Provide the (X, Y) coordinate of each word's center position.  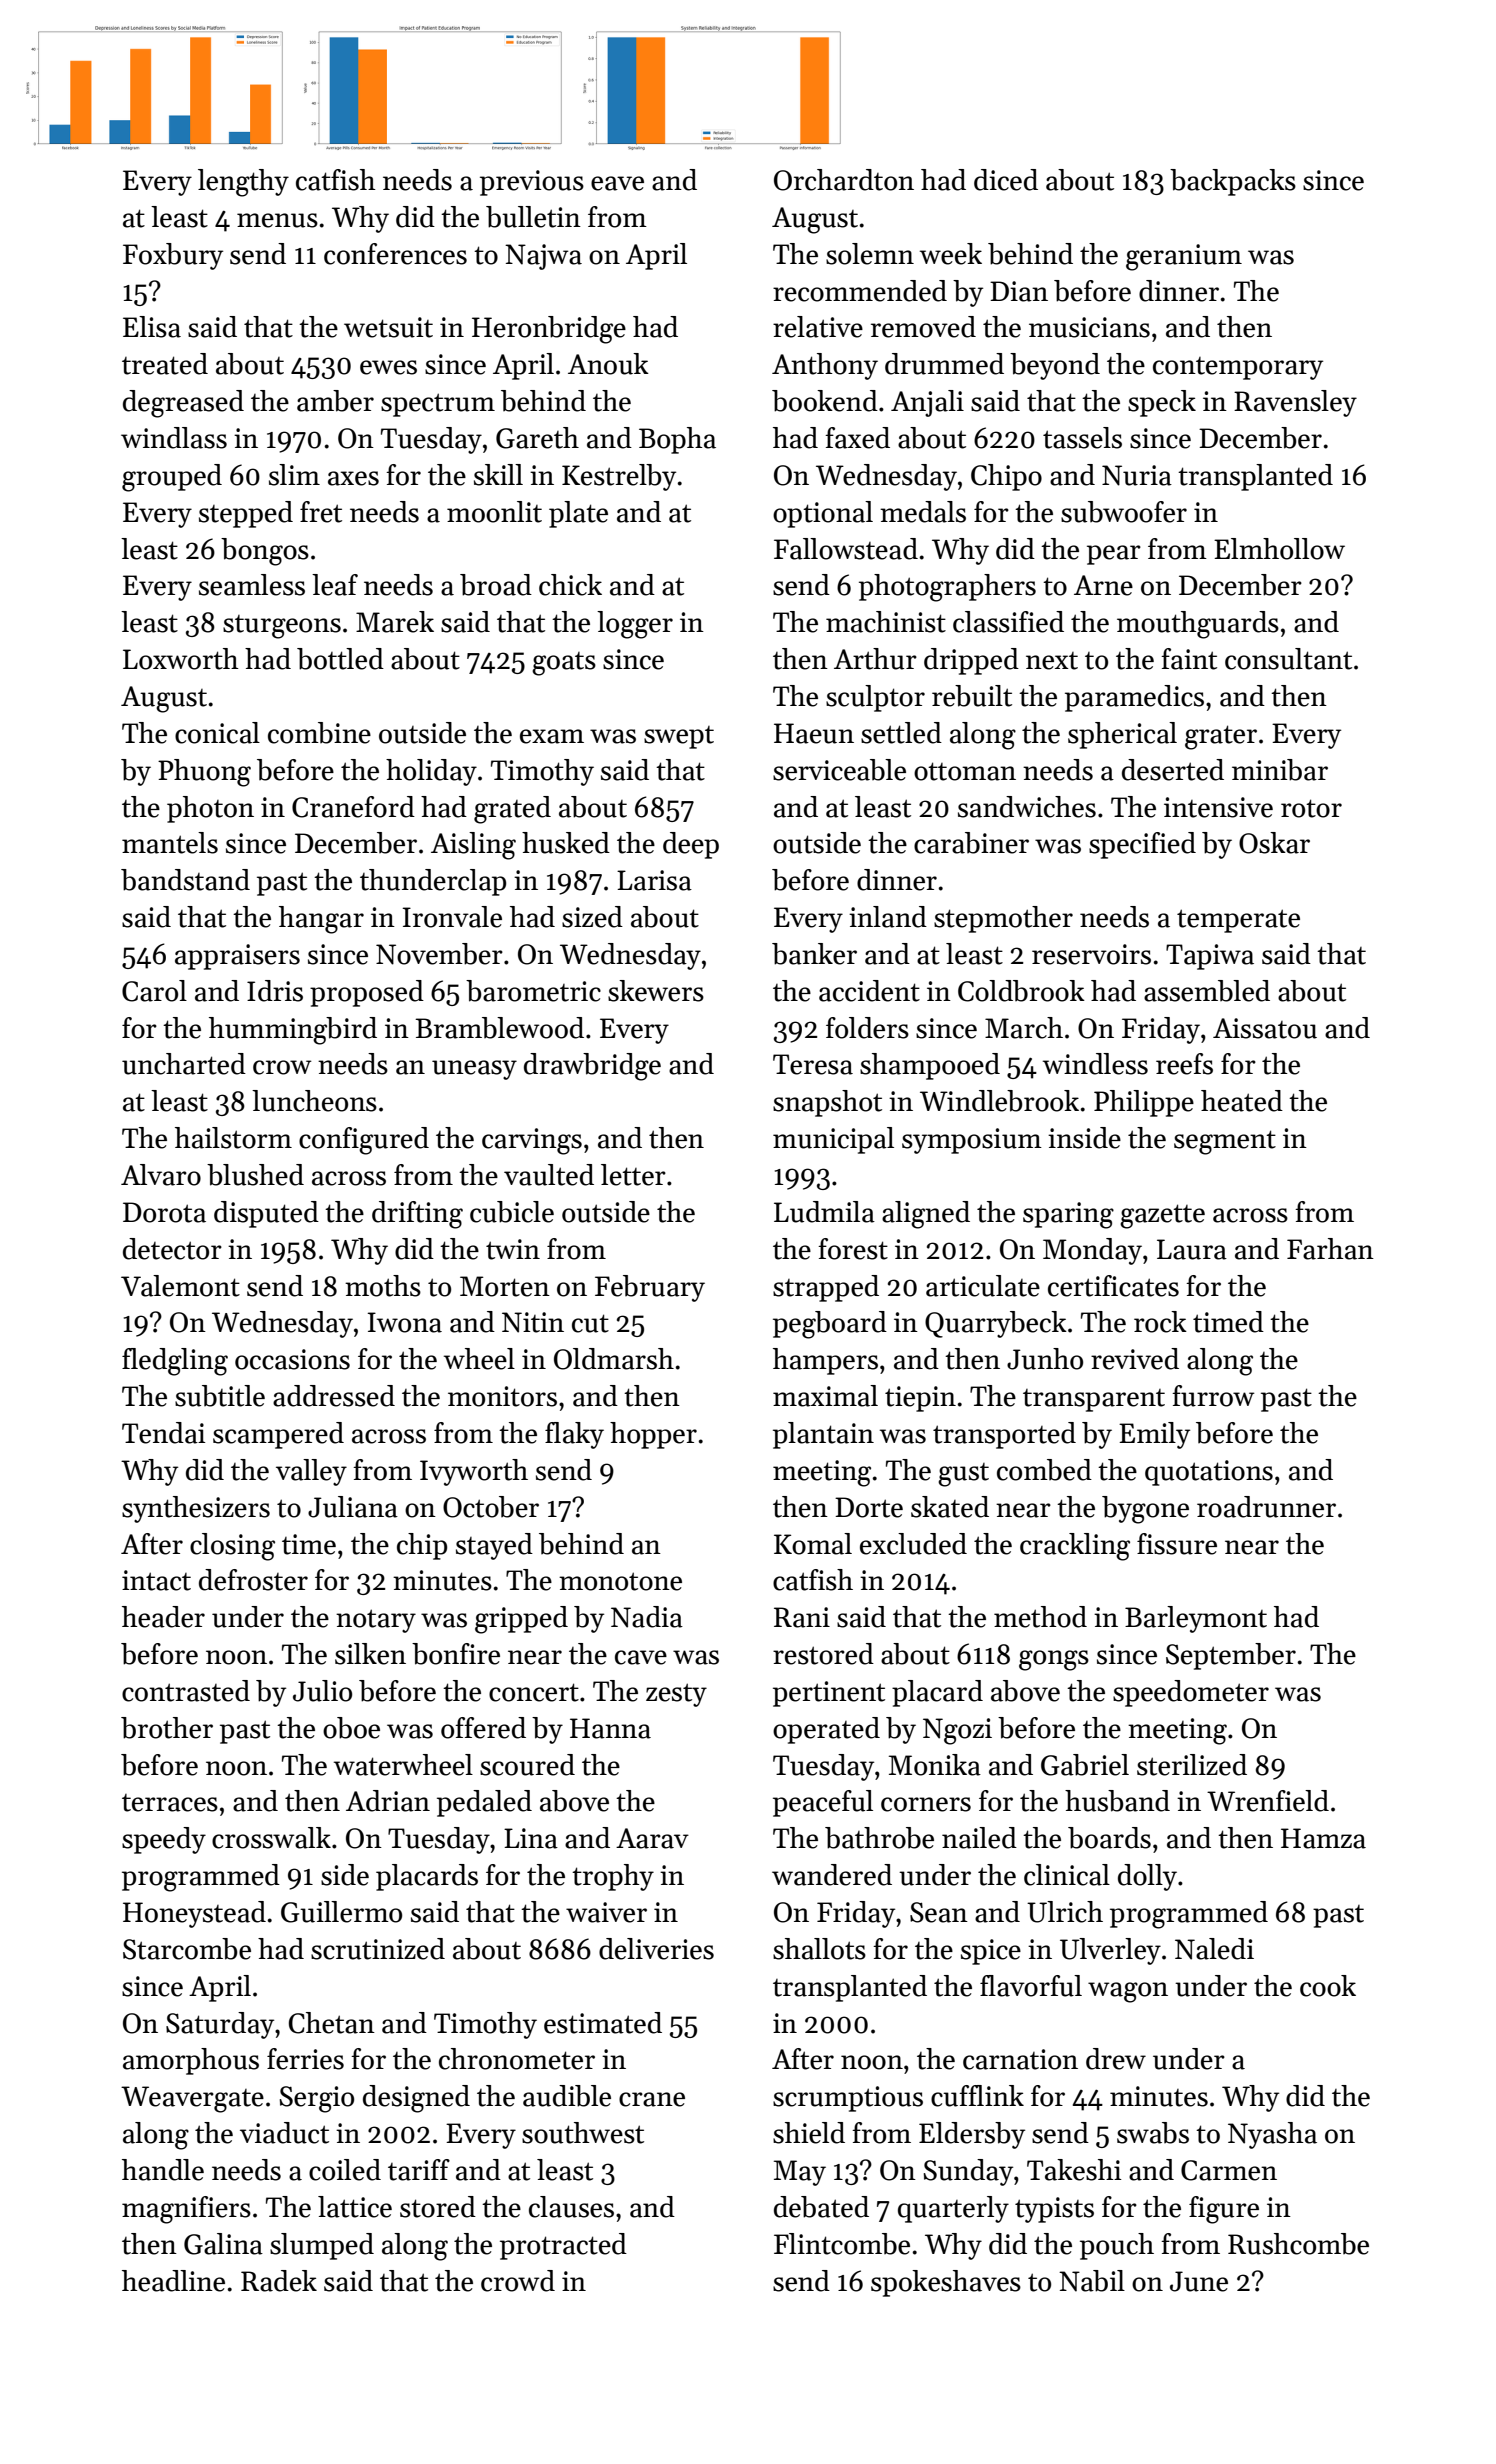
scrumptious (848, 2099)
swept (679, 737)
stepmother (1003, 919)
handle (163, 2170)
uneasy (474, 1070)
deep (691, 845)
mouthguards (1198, 625)
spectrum (438, 405)
